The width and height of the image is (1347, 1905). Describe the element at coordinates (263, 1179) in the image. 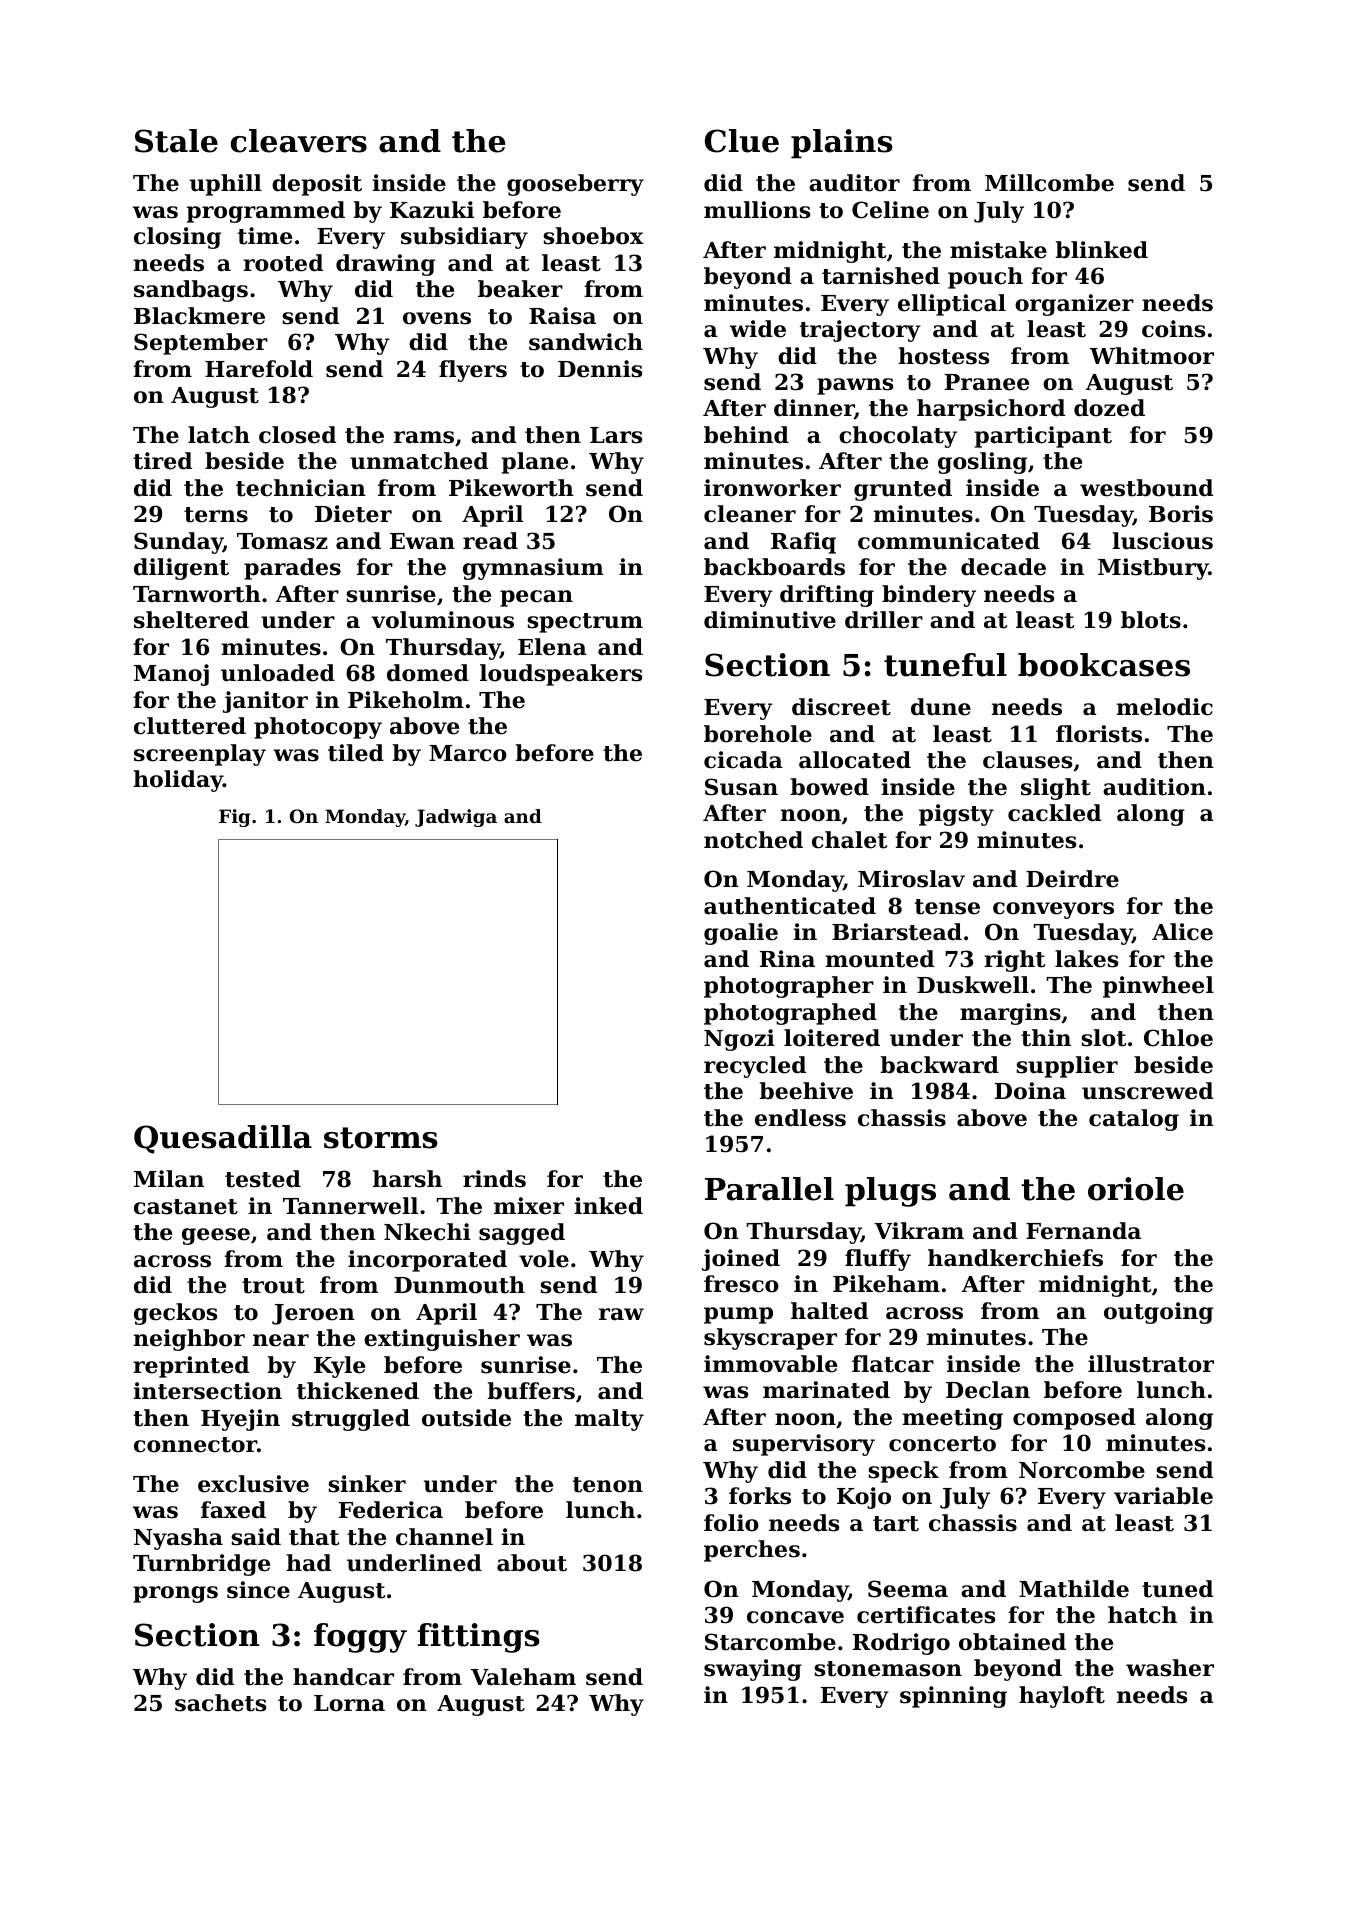

I see `tested` at that location.
